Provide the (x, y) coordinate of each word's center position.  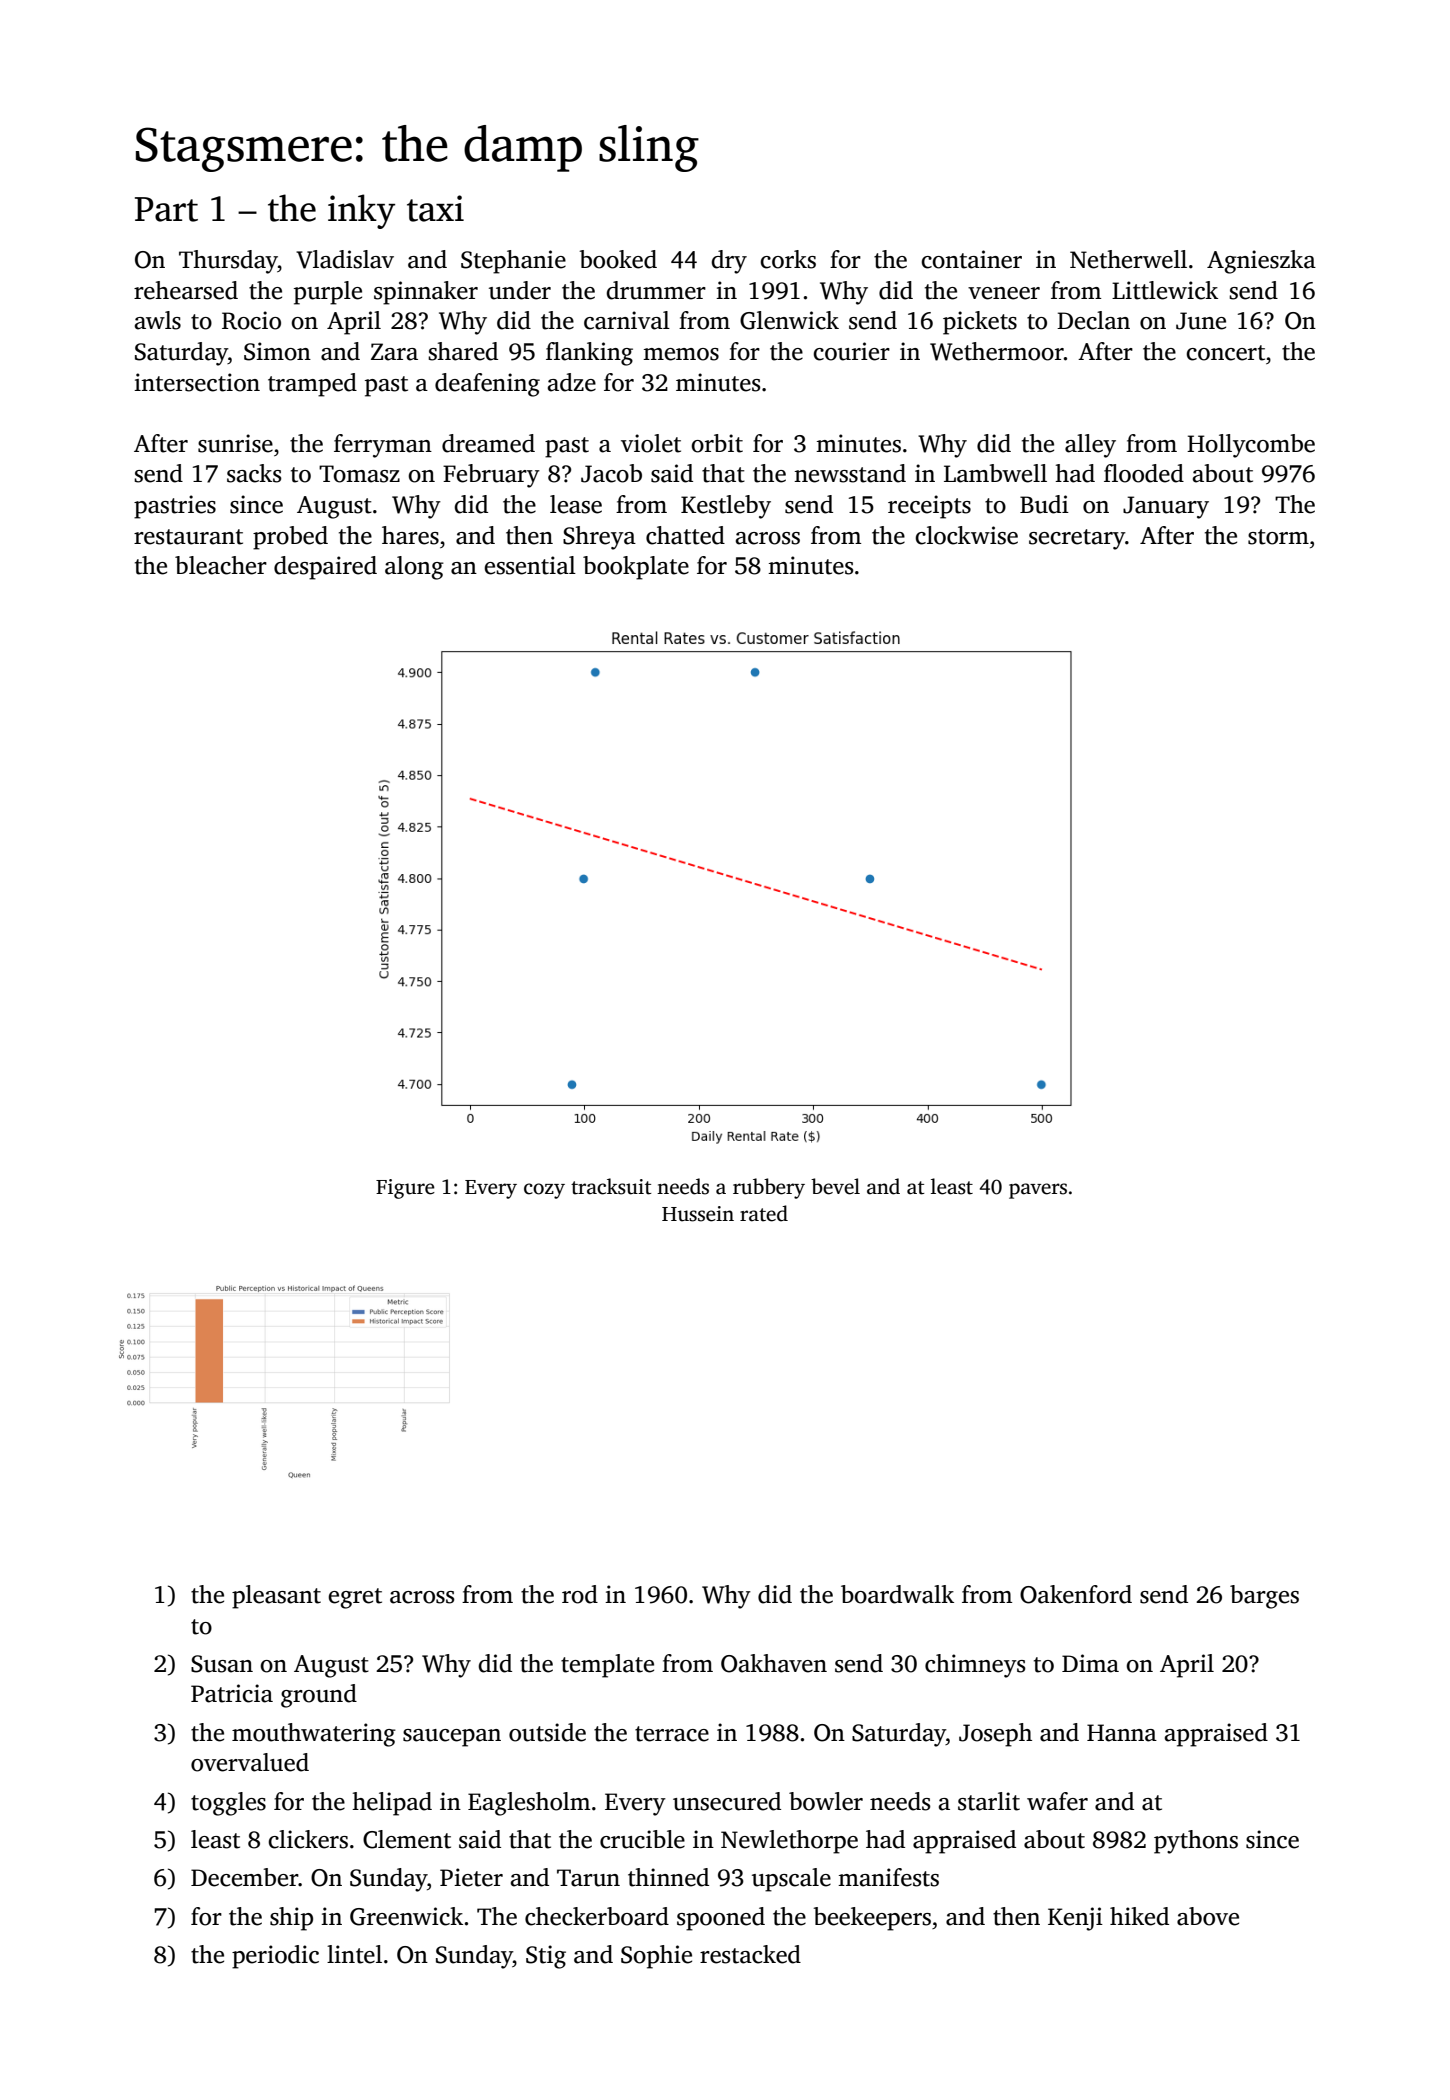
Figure (405, 1189)
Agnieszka (1261, 262)
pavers (1038, 1191)
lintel (354, 1954)
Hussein (698, 1214)
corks (788, 259)
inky (361, 211)
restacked (750, 1954)
